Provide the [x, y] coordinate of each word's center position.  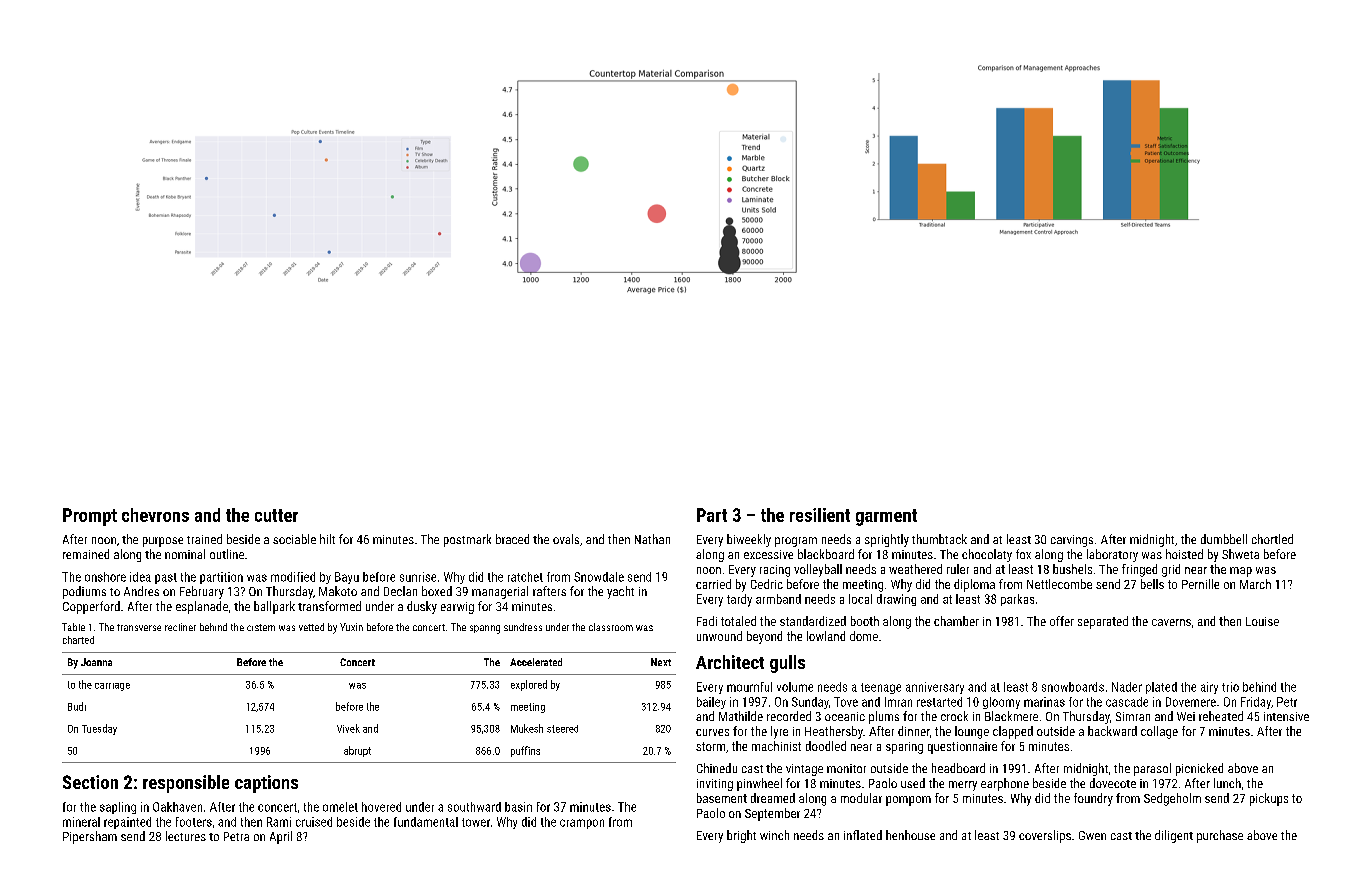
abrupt [357, 751]
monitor [846, 768]
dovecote [1113, 783]
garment [886, 517]
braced [512, 539]
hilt [327, 539]
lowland [826, 636]
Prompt [90, 517]
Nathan [652, 539]
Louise [1262, 621]
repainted [127, 823]
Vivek [348, 728]
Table [73, 627]
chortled [1272, 539]
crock [954, 716]
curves [712, 732]
